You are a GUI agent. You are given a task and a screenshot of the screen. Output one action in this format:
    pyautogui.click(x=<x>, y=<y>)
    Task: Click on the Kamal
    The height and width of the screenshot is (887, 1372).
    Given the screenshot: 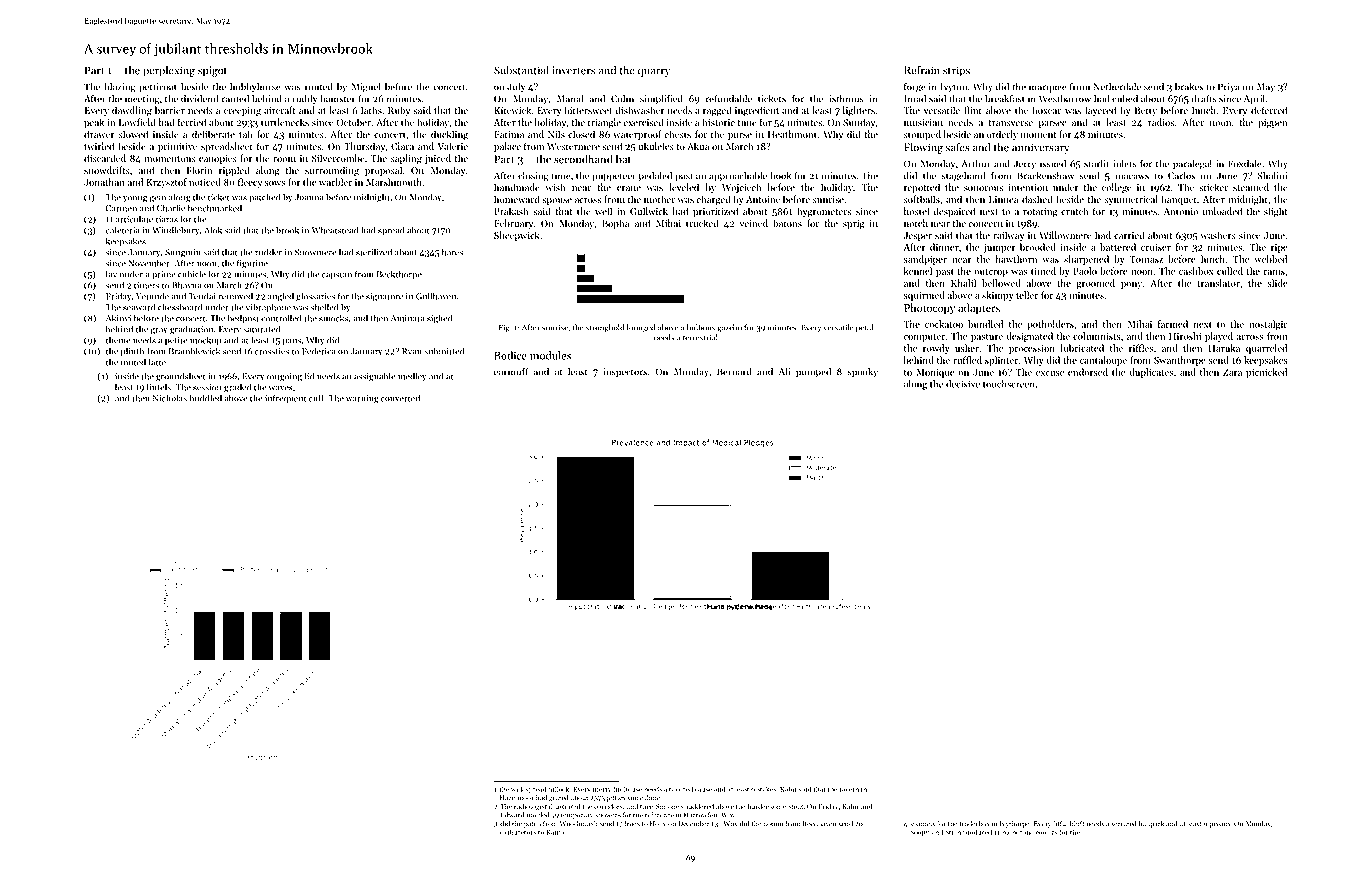 What is the action you would take?
    pyautogui.click(x=556, y=832)
